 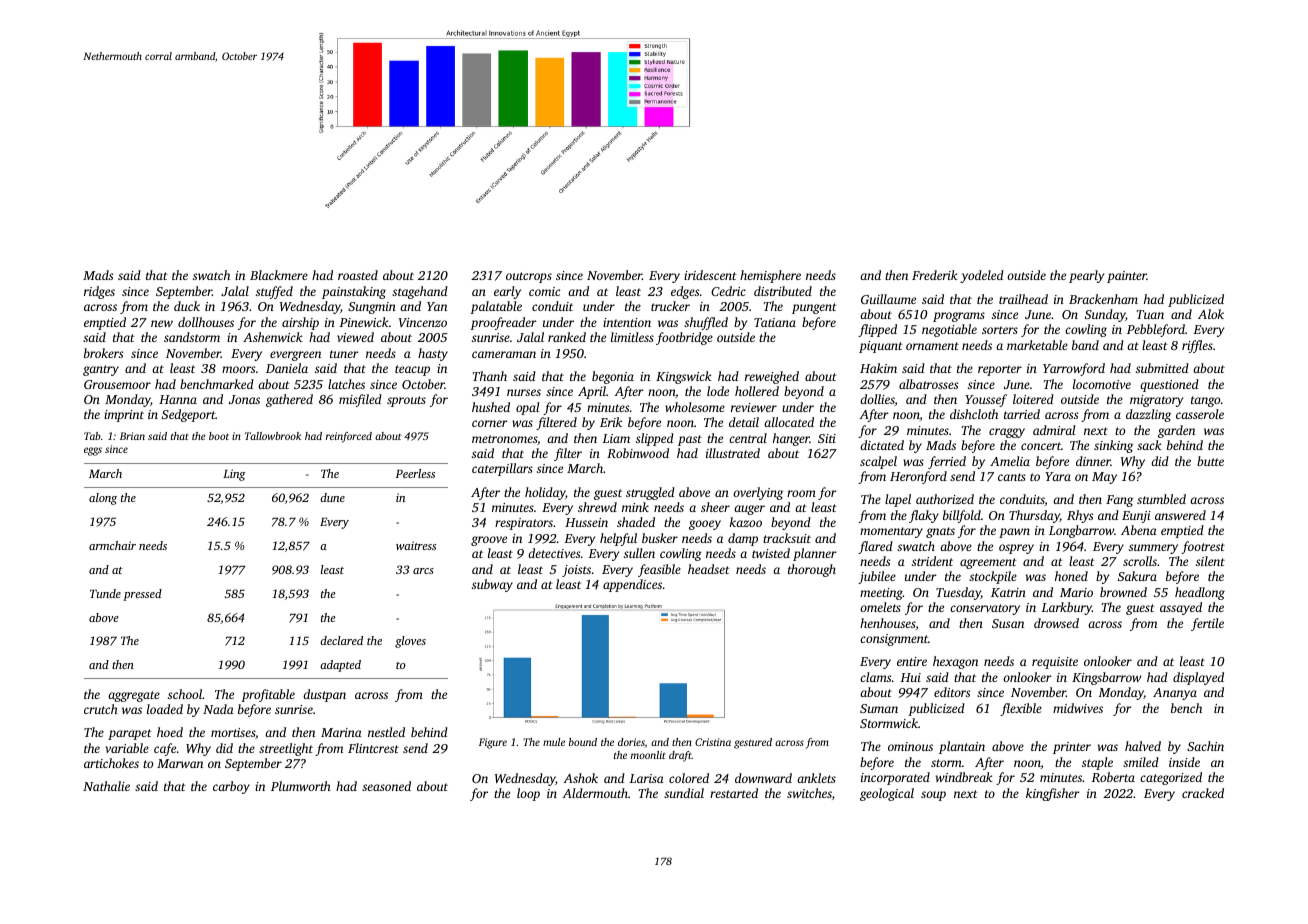 What do you see at coordinates (1066, 608) in the page?
I see `Larkbury` at bounding box center [1066, 608].
